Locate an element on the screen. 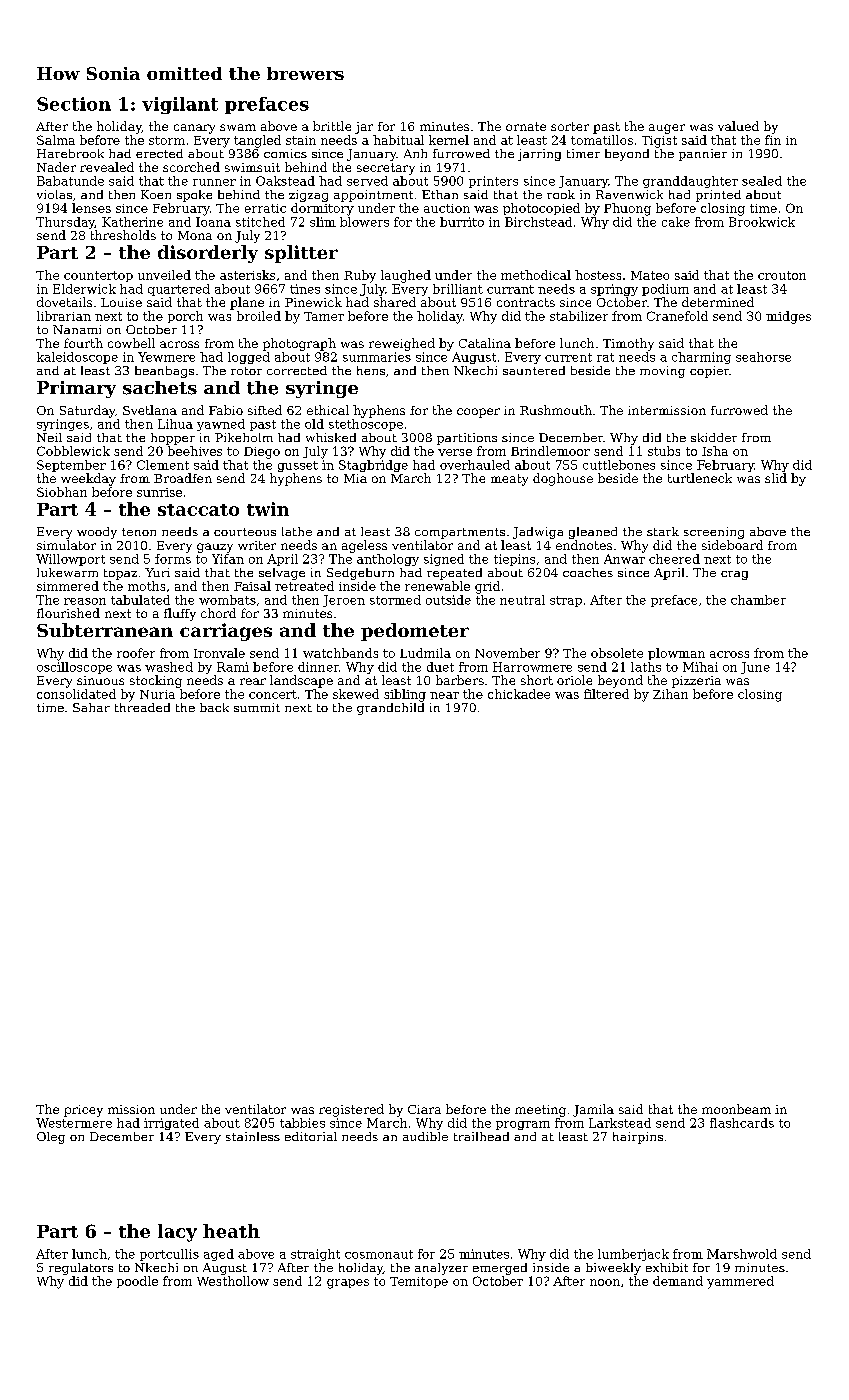 This screenshot has width=849, height=1400. Zihan is located at coordinates (670, 694).
